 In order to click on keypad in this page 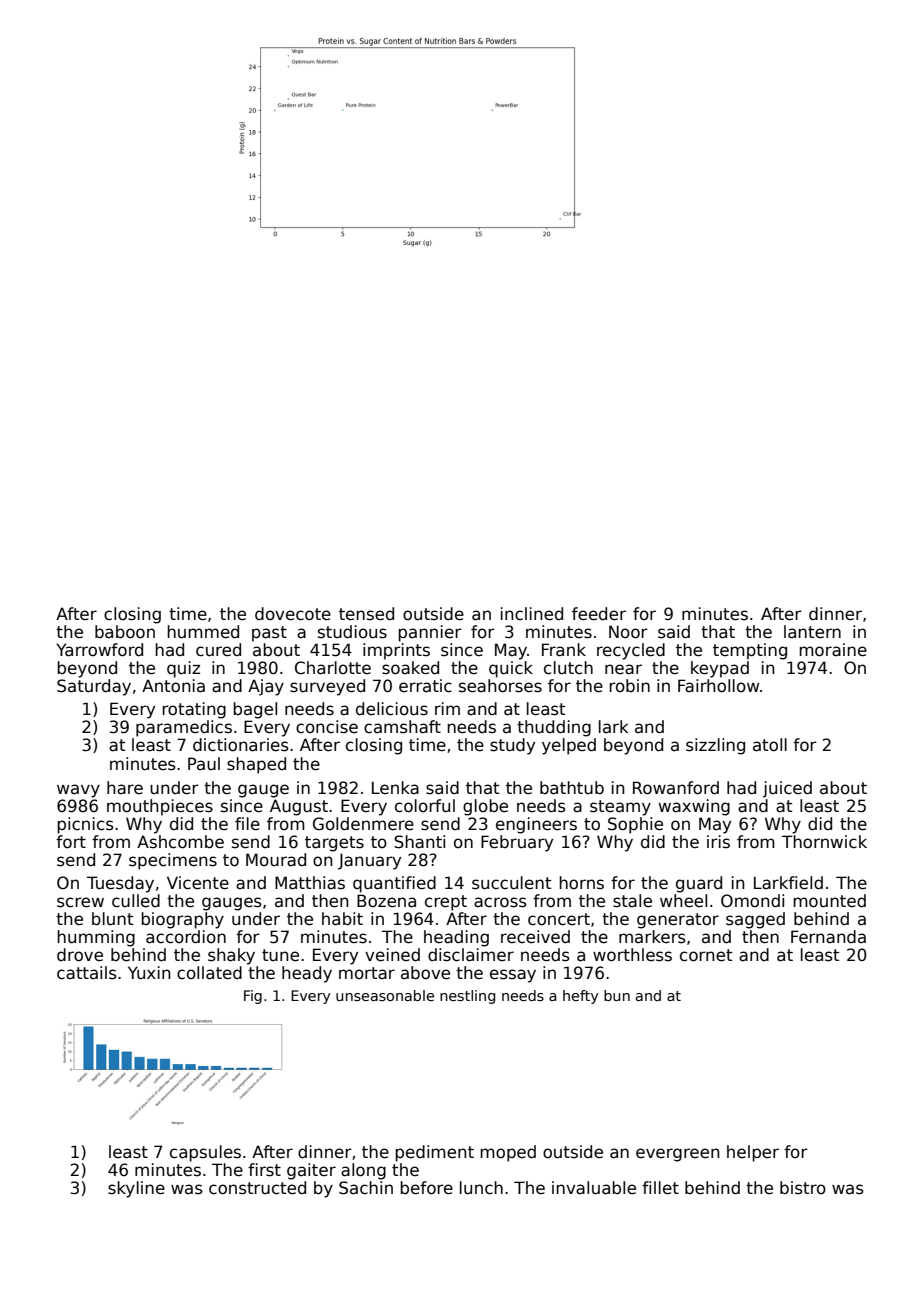, I will do `click(720, 669)`.
